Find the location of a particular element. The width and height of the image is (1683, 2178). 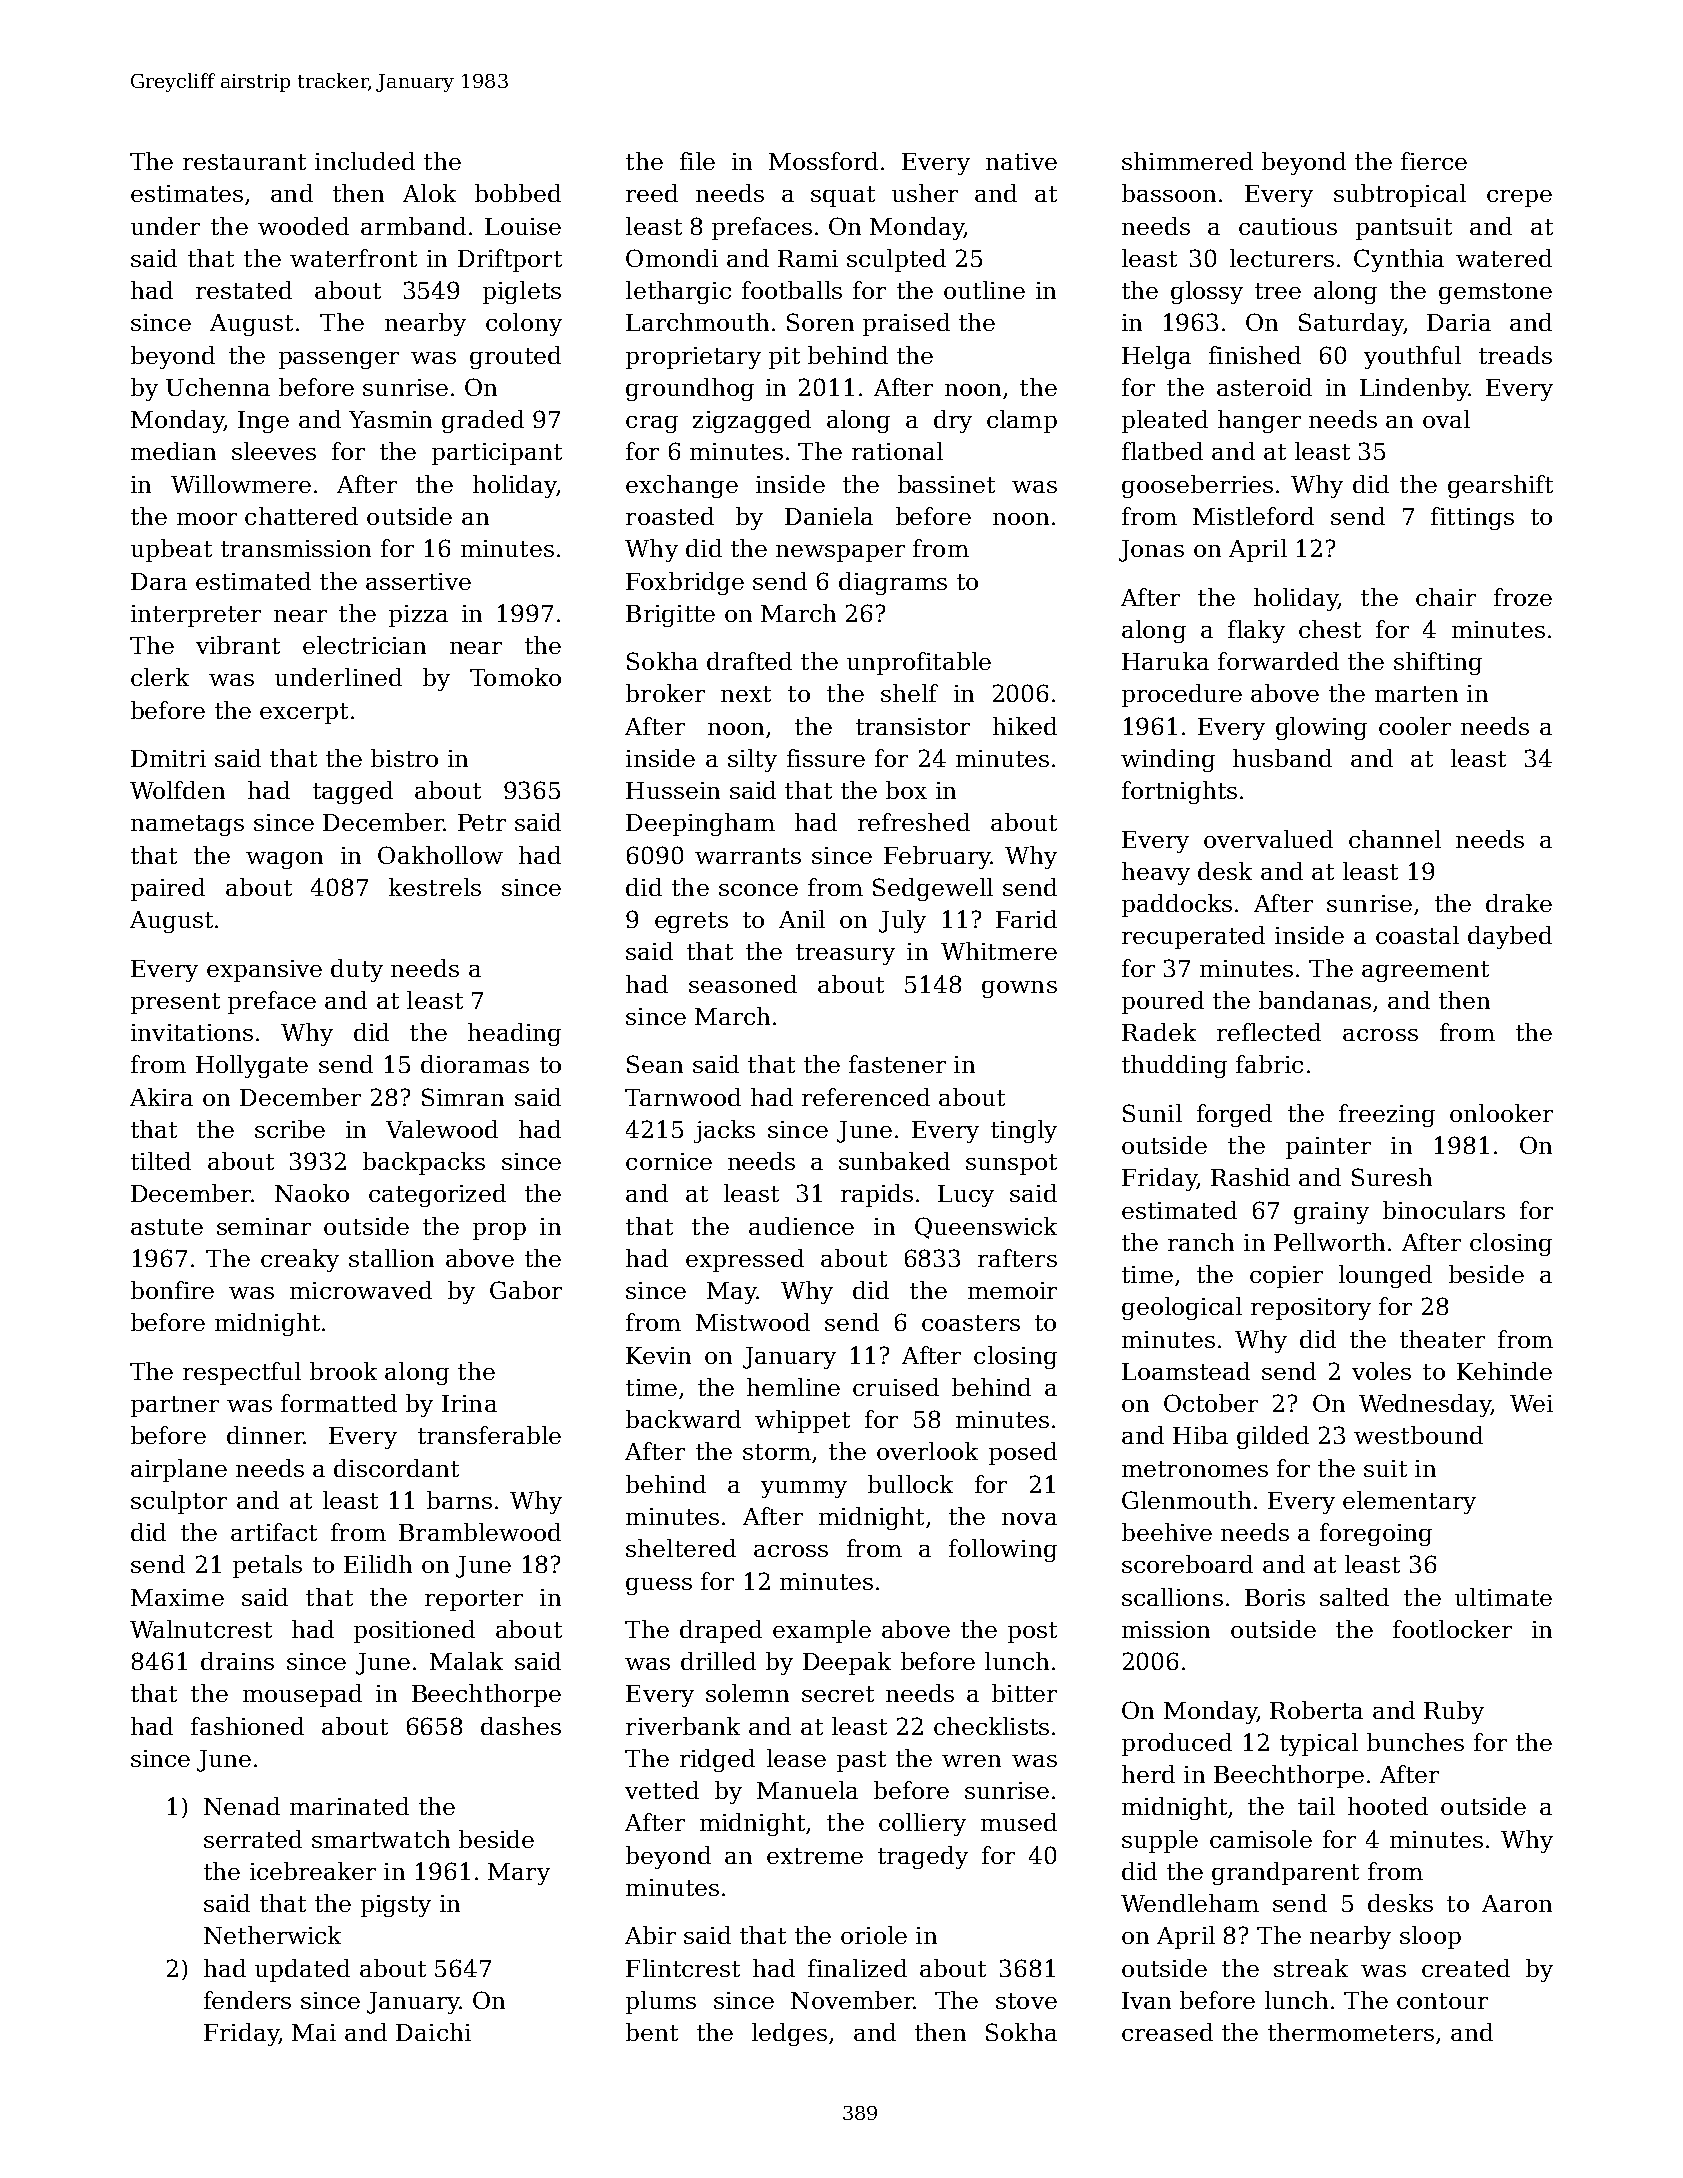

tragedy is located at coordinates (923, 1857).
